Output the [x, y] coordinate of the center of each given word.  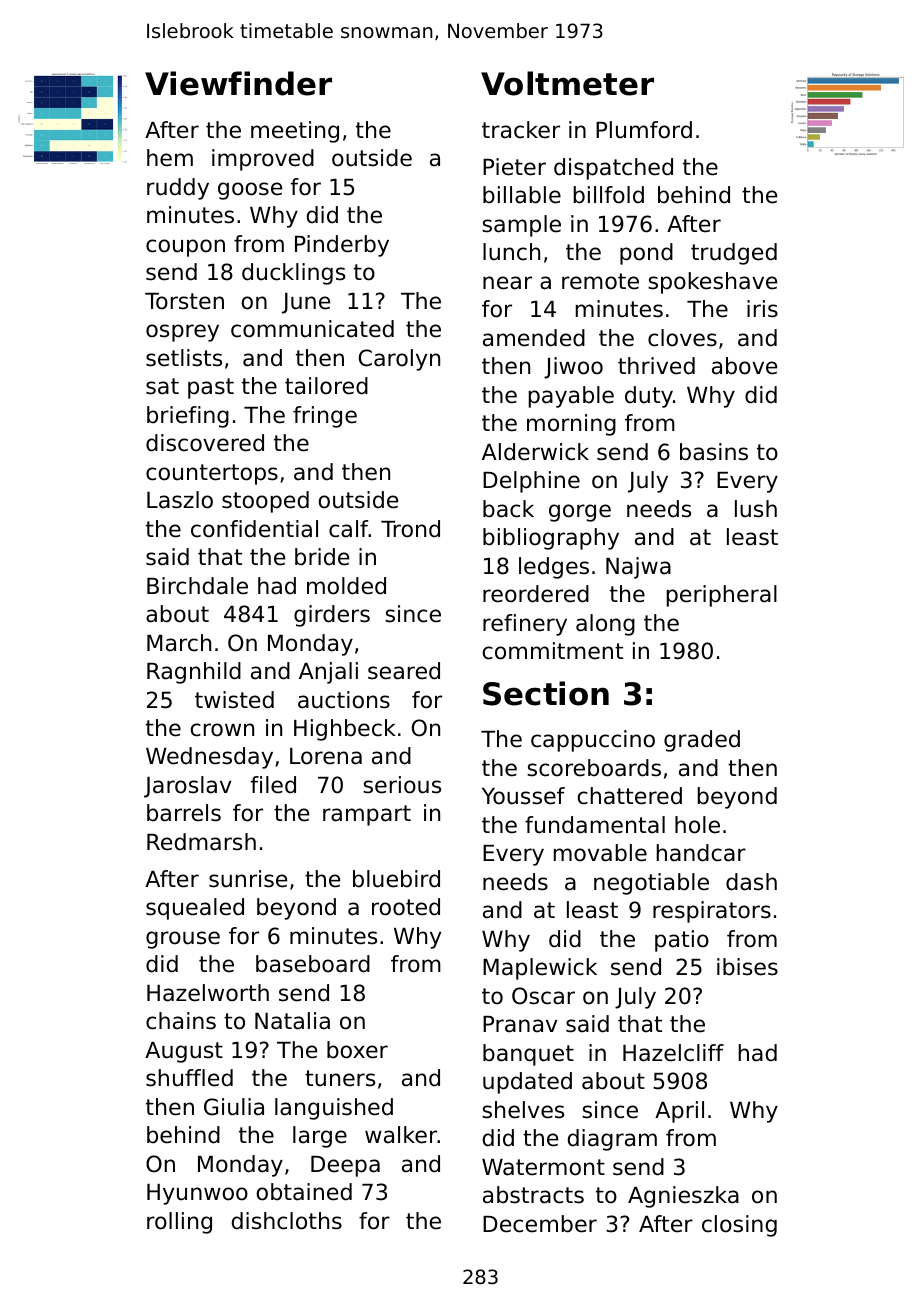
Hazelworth [208, 993]
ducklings [293, 274]
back [508, 509]
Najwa [638, 568]
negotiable [651, 884]
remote [600, 281]
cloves [682, 338]
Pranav [520, 1024]
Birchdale [197, 586]
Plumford [644, 130]
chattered [630, 796]
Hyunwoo [197, 1194]
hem [170, 158]
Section [546, 693]
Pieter [514, 167]
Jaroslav [187, 787]
